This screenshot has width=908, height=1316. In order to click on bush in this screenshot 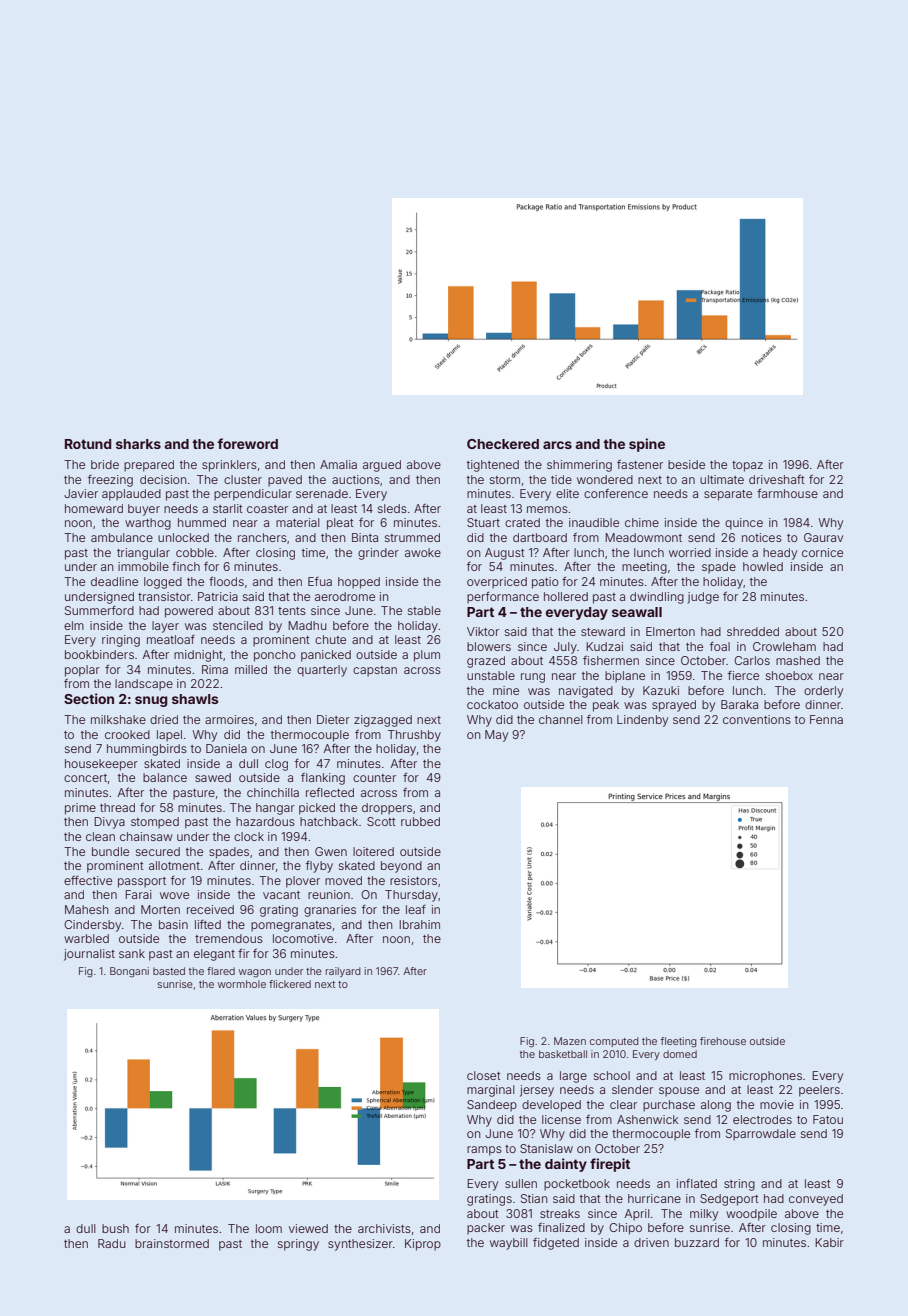, I will do `click(115, 1228)`.
